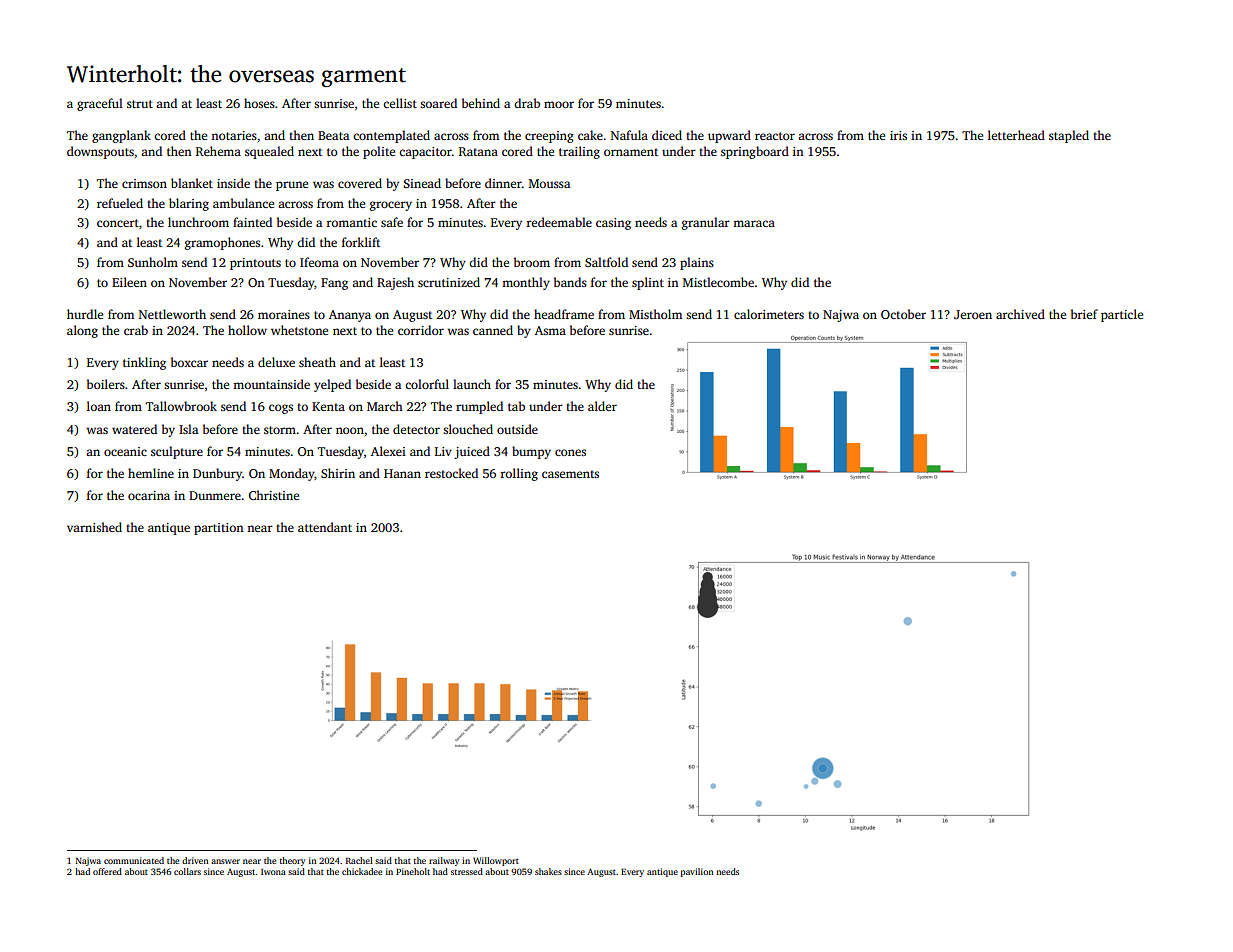 Image resolution: width=1233 pixels, height=952 pixels. What do you see at coordinates (125, 451) in the screenshot?
I see `oceanic` at bounding box center [125, 451].
